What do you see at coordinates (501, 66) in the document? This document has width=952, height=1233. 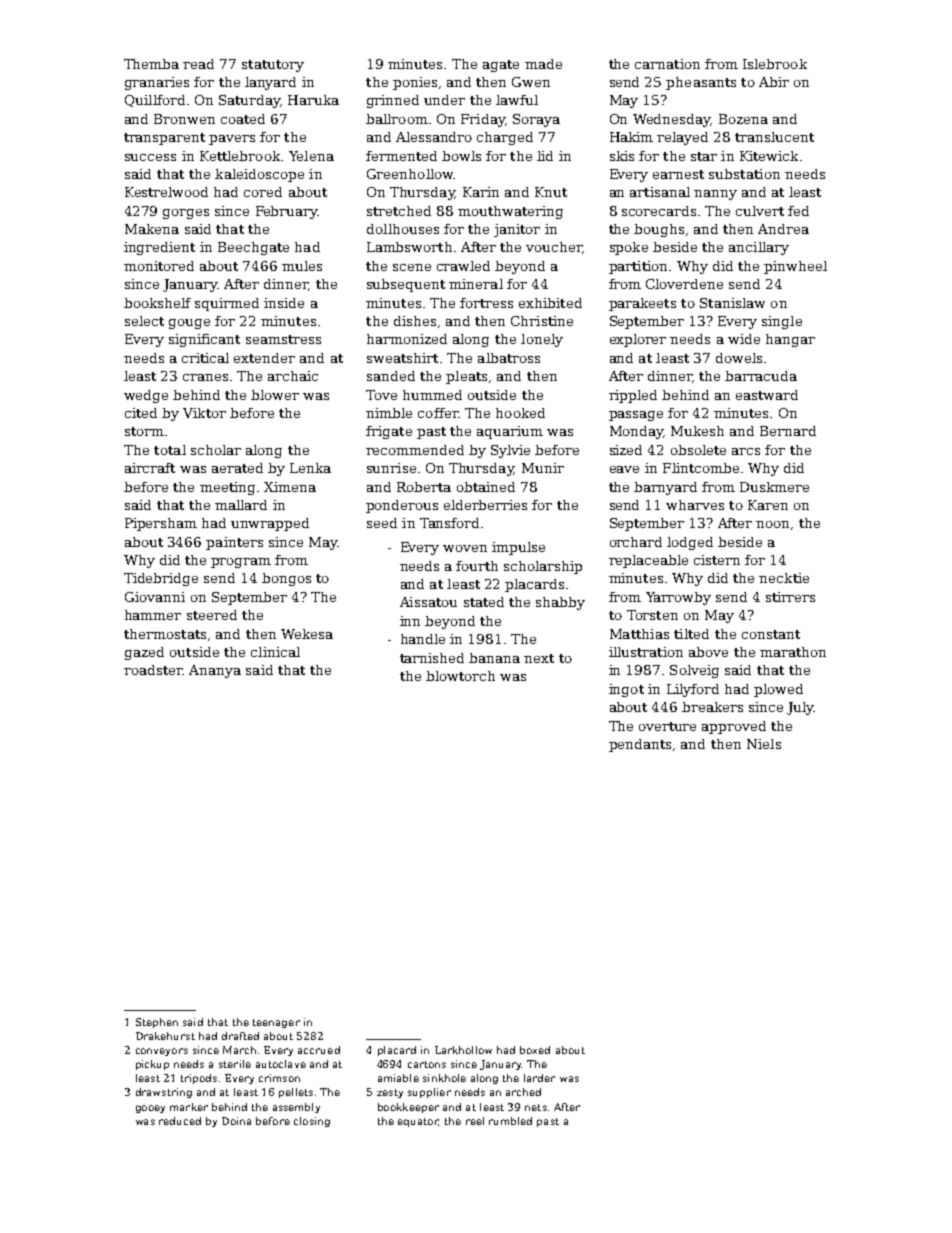 I see `agate` at bounding box center [501, 66].
